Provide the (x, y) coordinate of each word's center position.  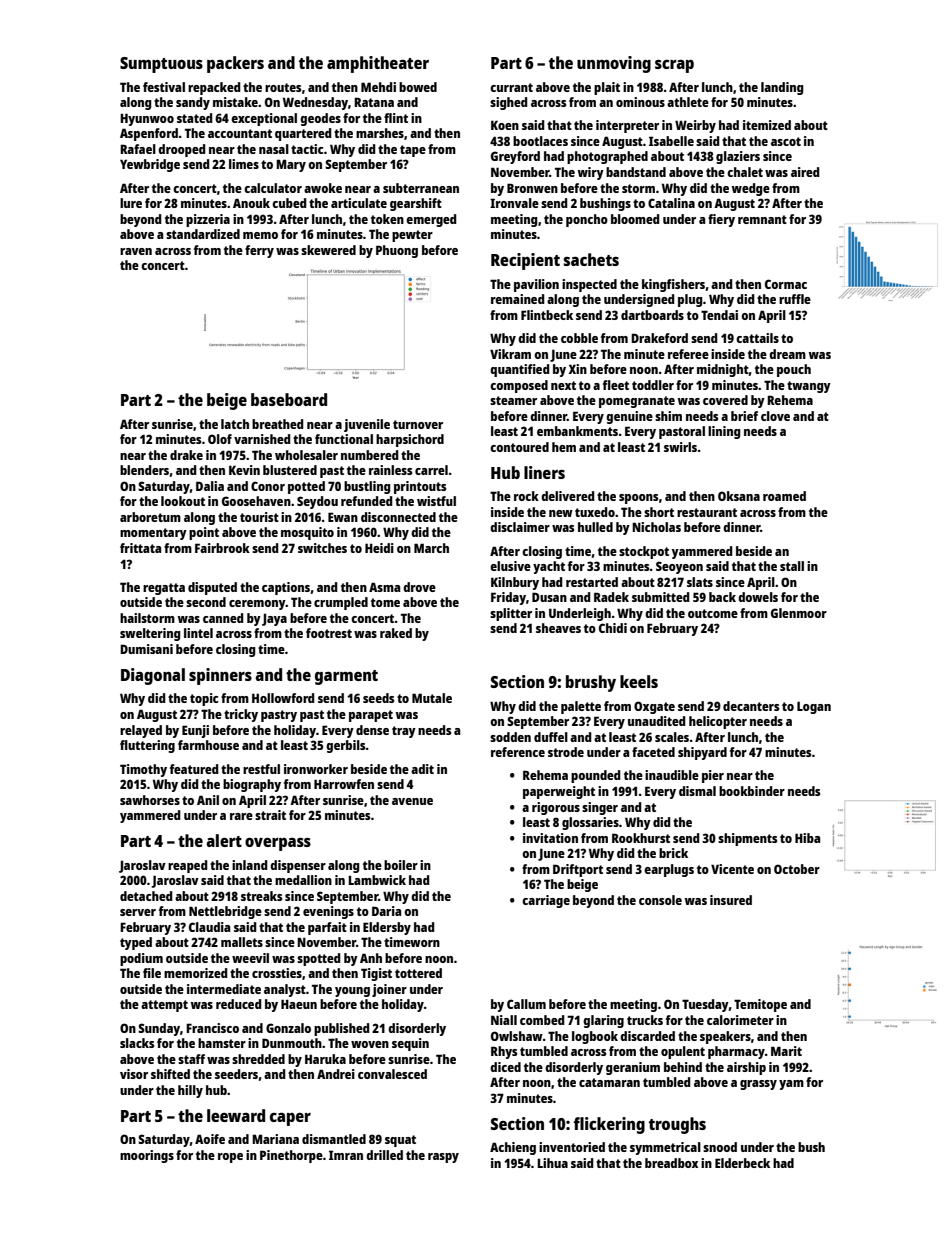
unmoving (614, 64)
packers (235, 64)
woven (370, 1044)
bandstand (636, 172)
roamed (784, 496)
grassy (758, 1085)
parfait (327, 928)
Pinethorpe (291, 1156)
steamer (513, 400)
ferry (259, 251)
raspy (443, 1158)
